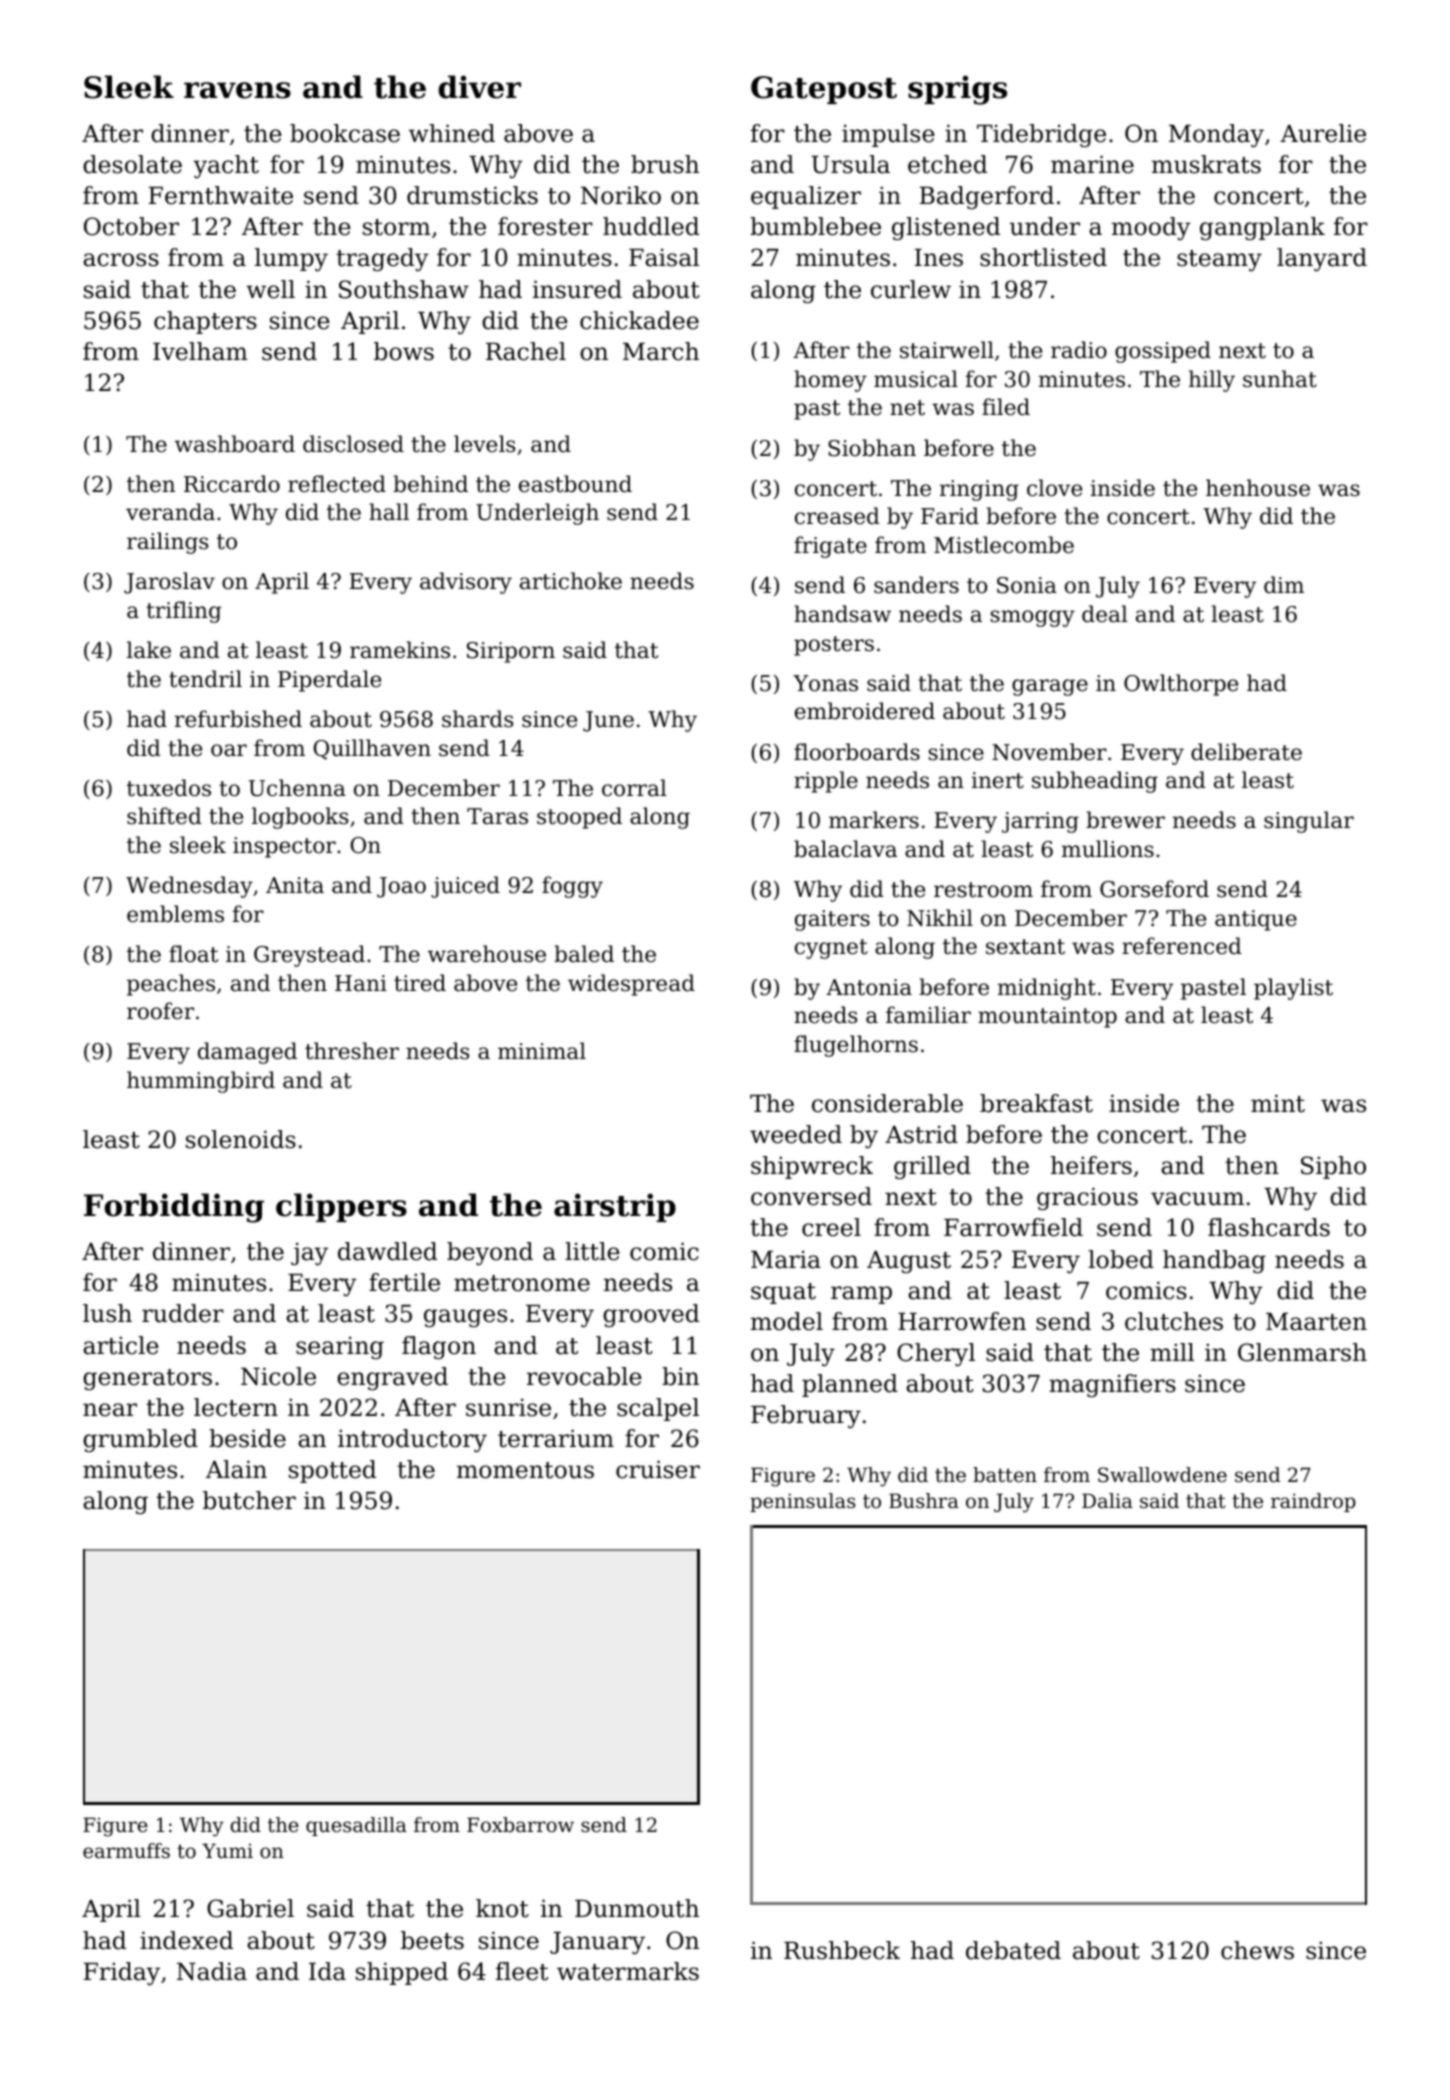 The width and height of the image is (1450, 2100). Describe the element at coordinates (291, 259) in the image. I see `lumpy` at that location.
